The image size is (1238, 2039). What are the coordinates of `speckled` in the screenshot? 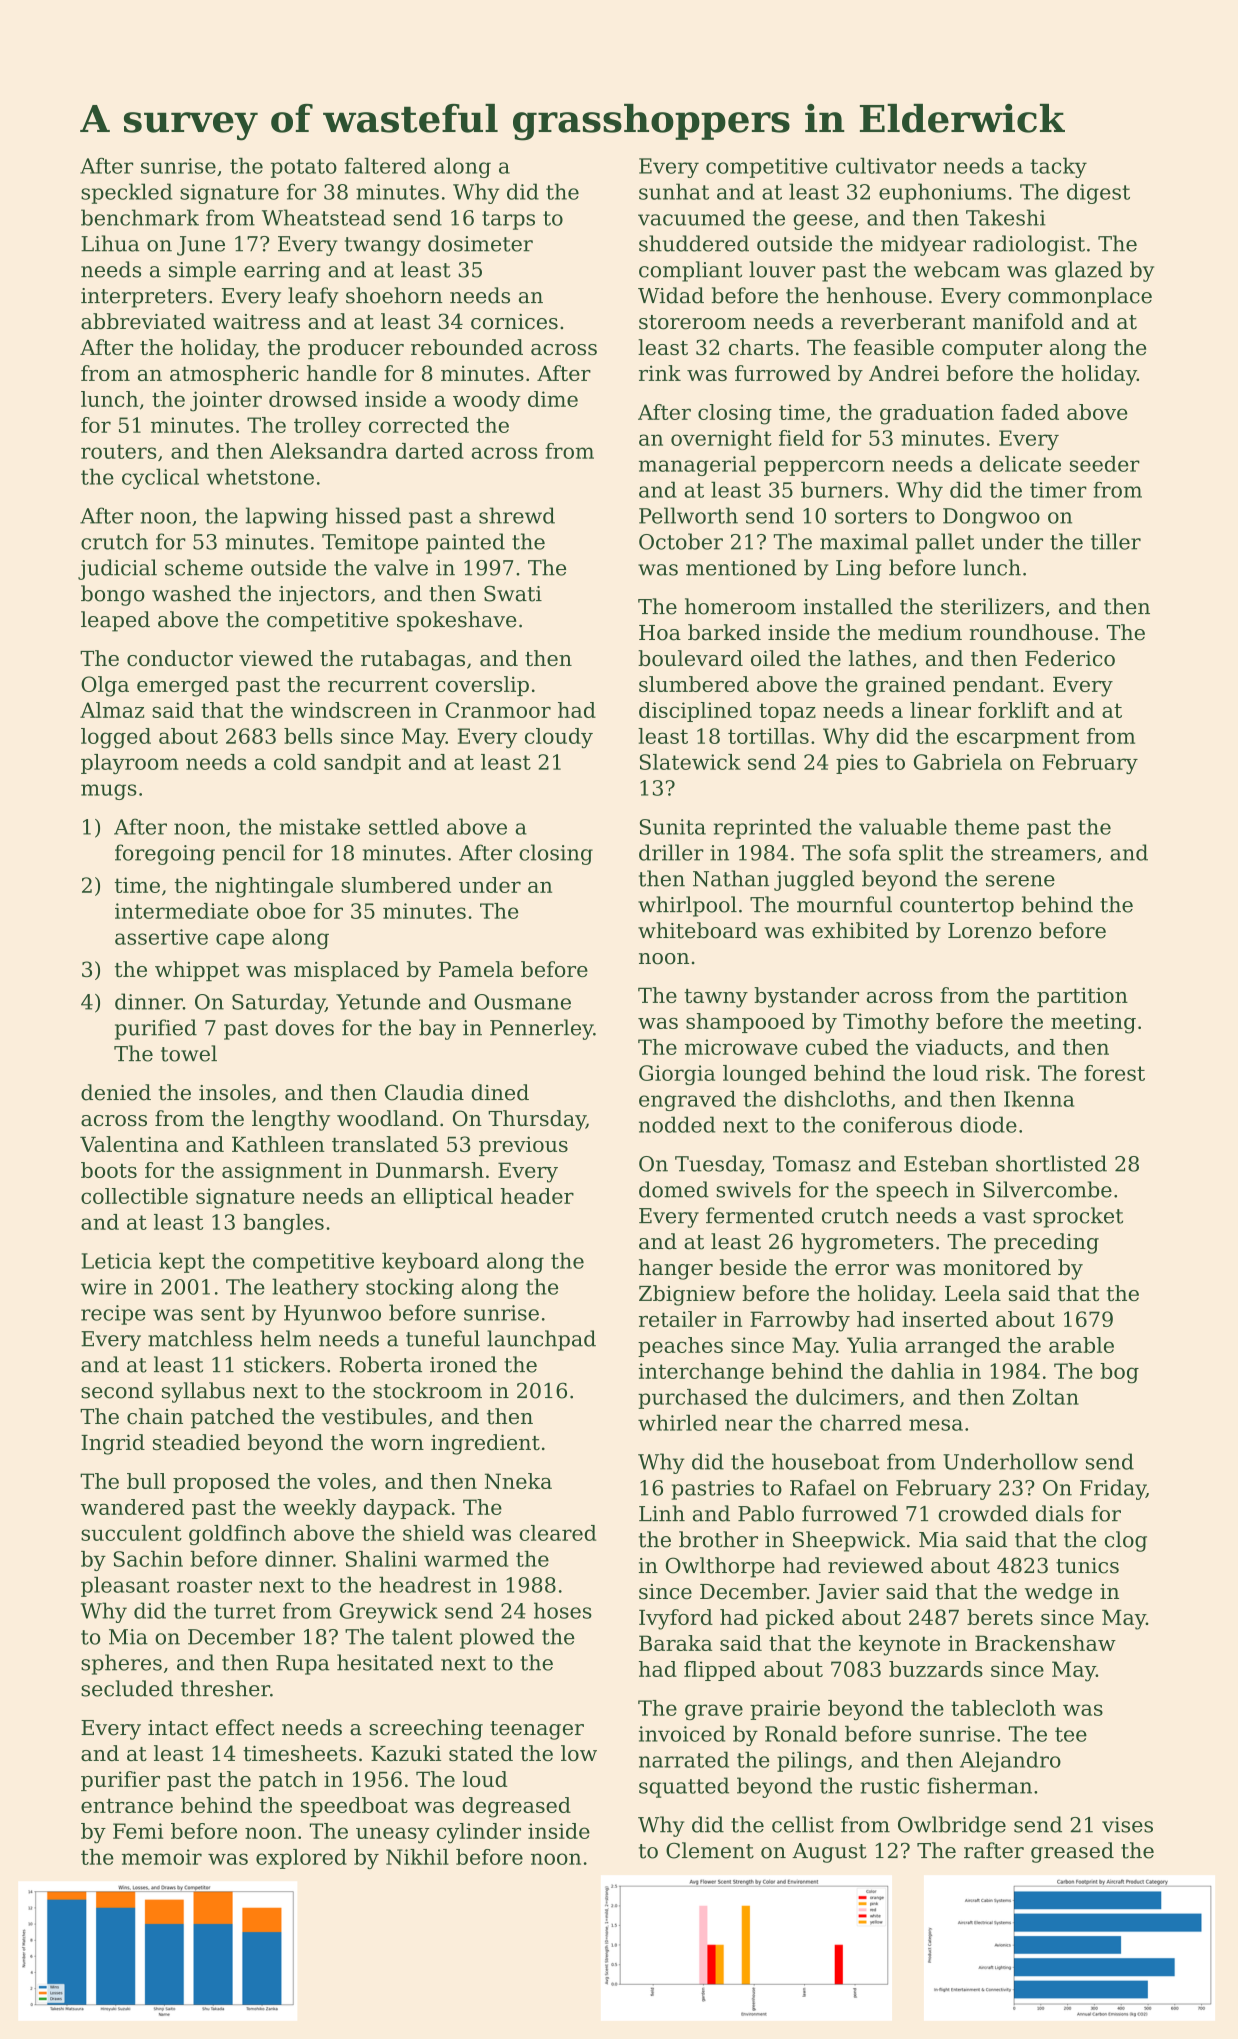 It's located at (126, 193).
